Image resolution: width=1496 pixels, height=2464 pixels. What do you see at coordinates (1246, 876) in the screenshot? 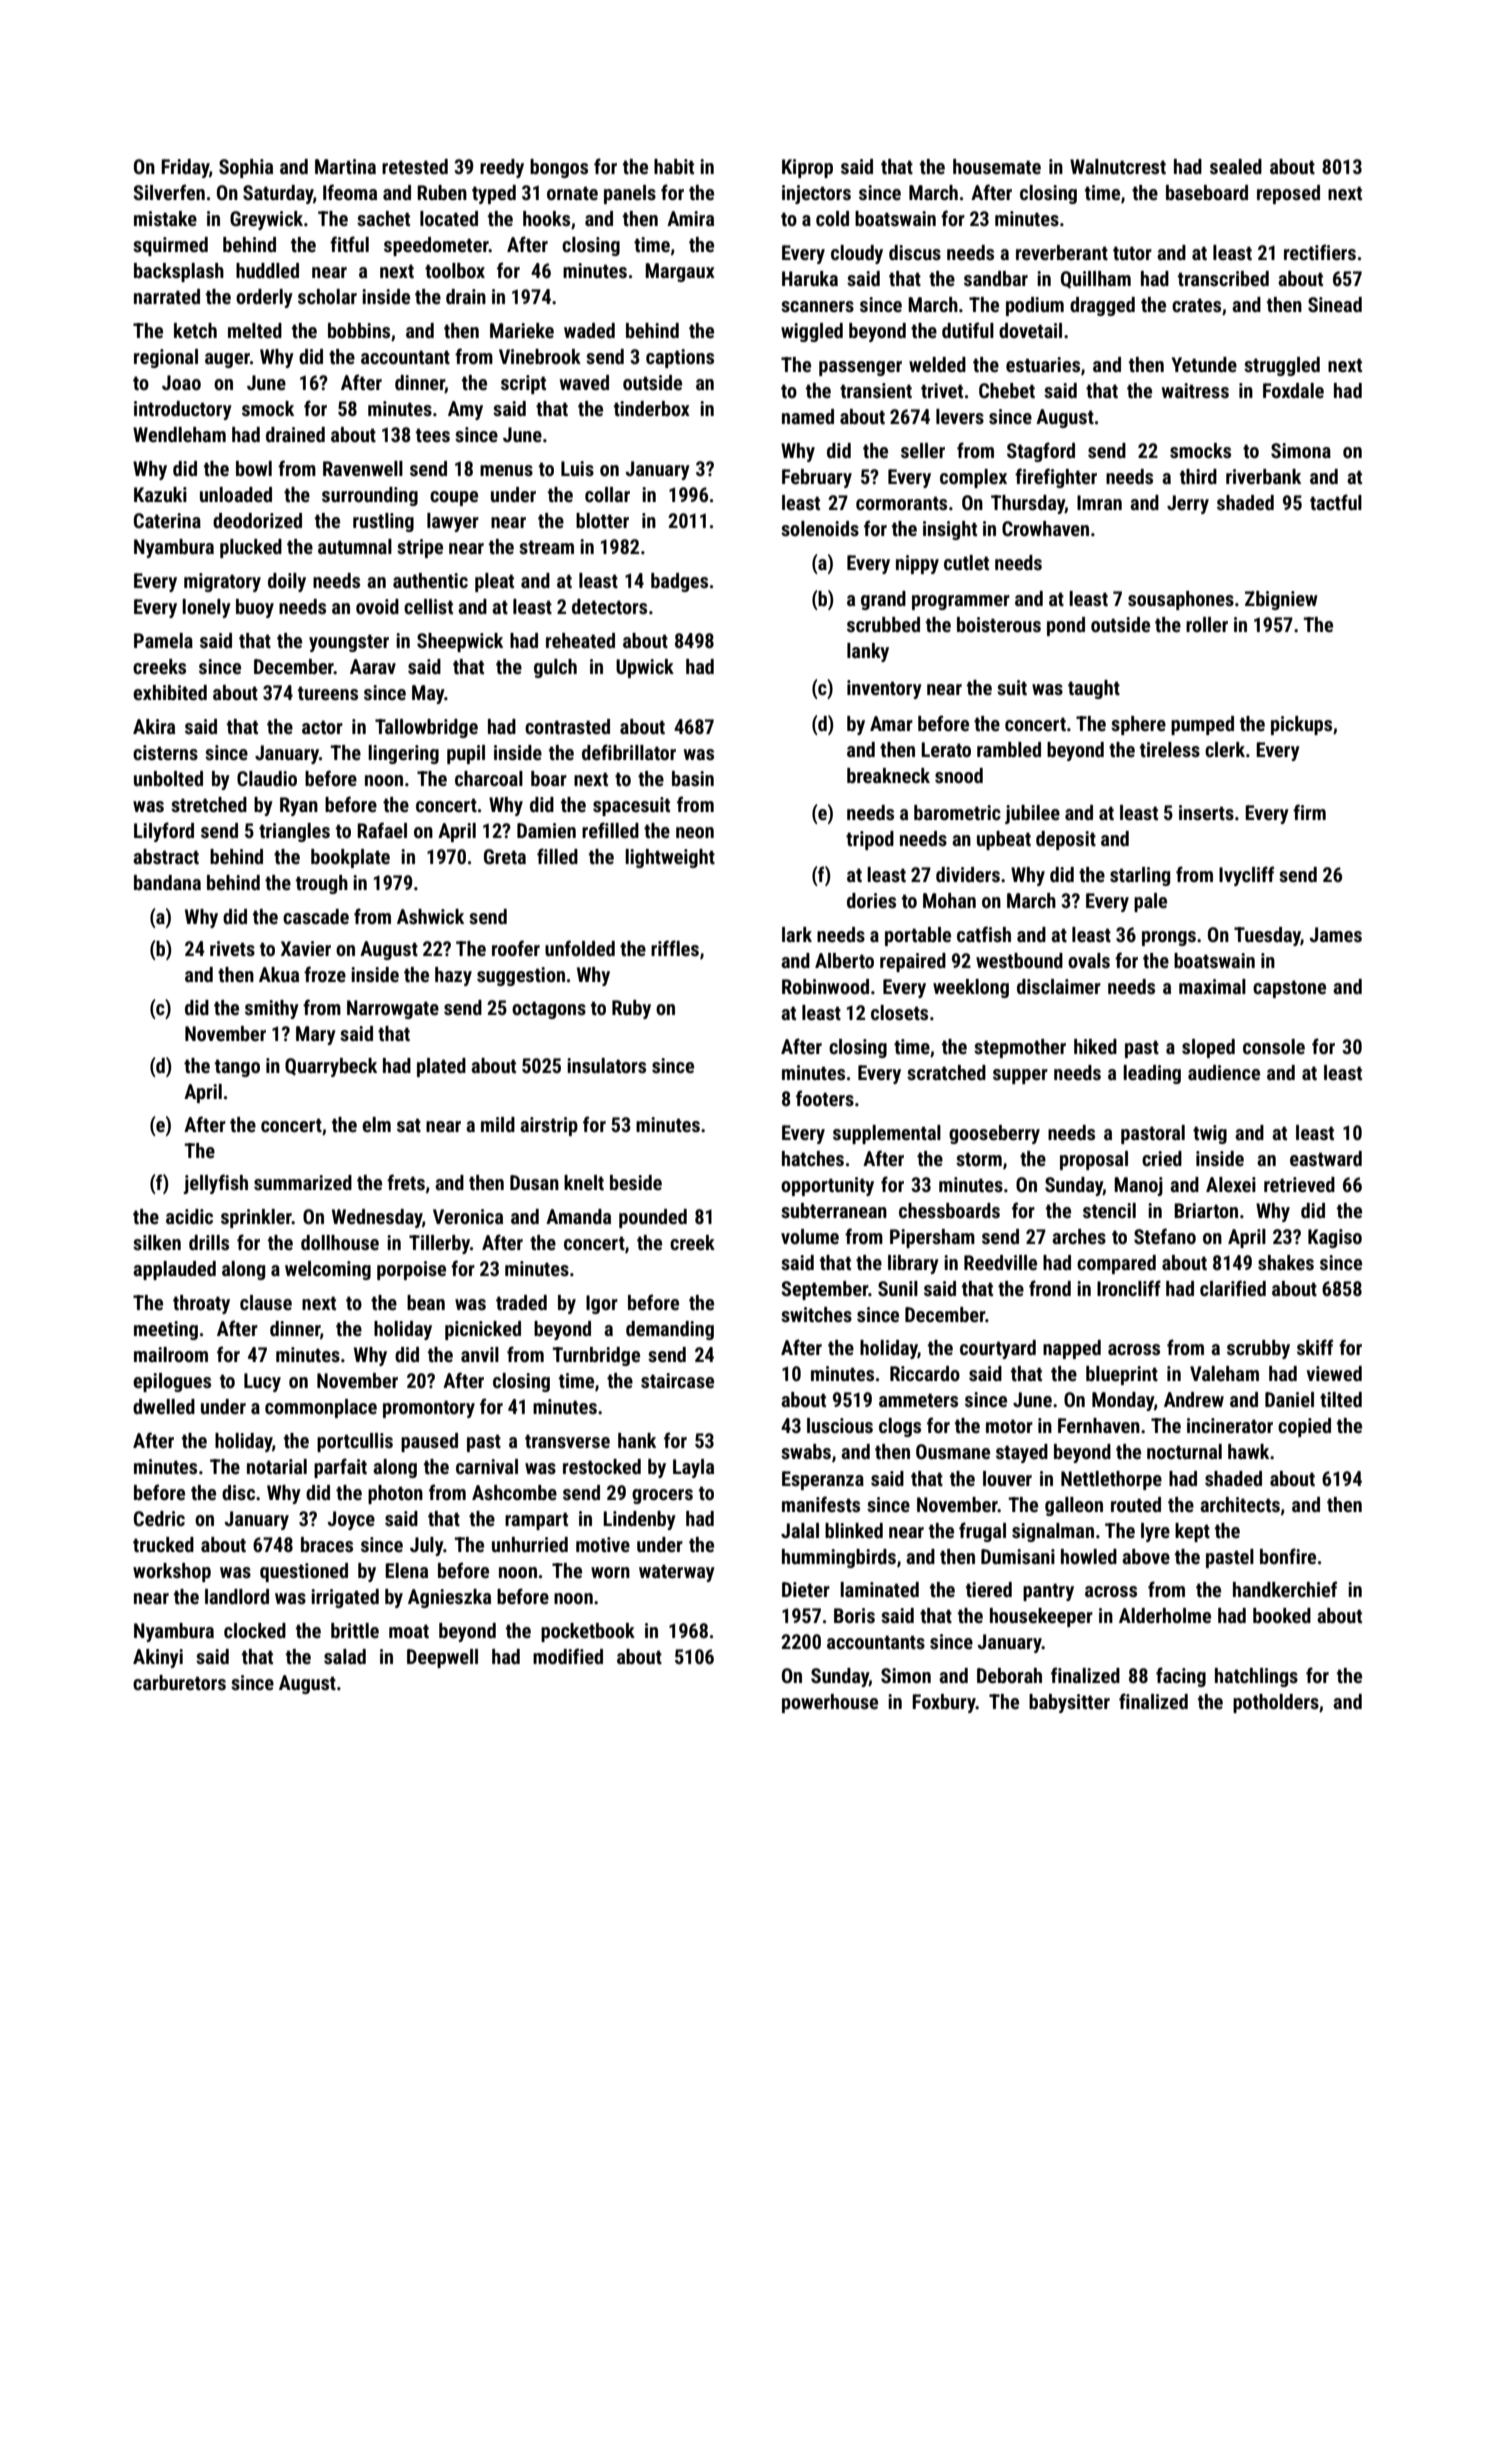
I see `Ivycliff` at bounding box center [1246, 876].
